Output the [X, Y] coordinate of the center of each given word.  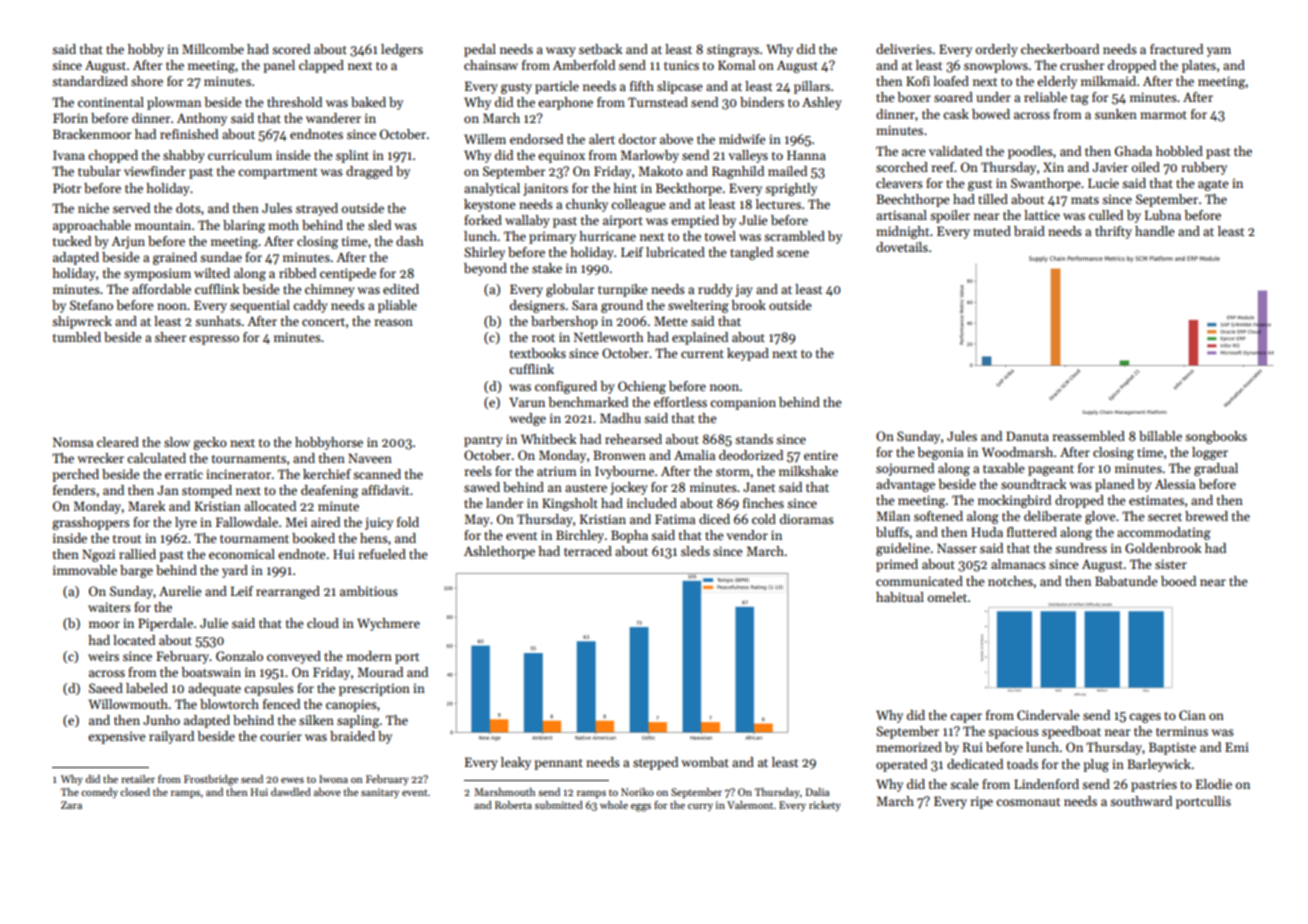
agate [1213, 185]
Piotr [67, 188]
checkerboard [1060, 49]
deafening [329, 491]
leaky [516, 763]
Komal [736, 65]
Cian [1192, 715]
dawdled [291, 792]
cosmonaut [1028, 802]
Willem [485, 139]
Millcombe [213, 49]
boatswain [211, 672]
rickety [825, 806]
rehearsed [633, 439]
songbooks [1216, 437]
